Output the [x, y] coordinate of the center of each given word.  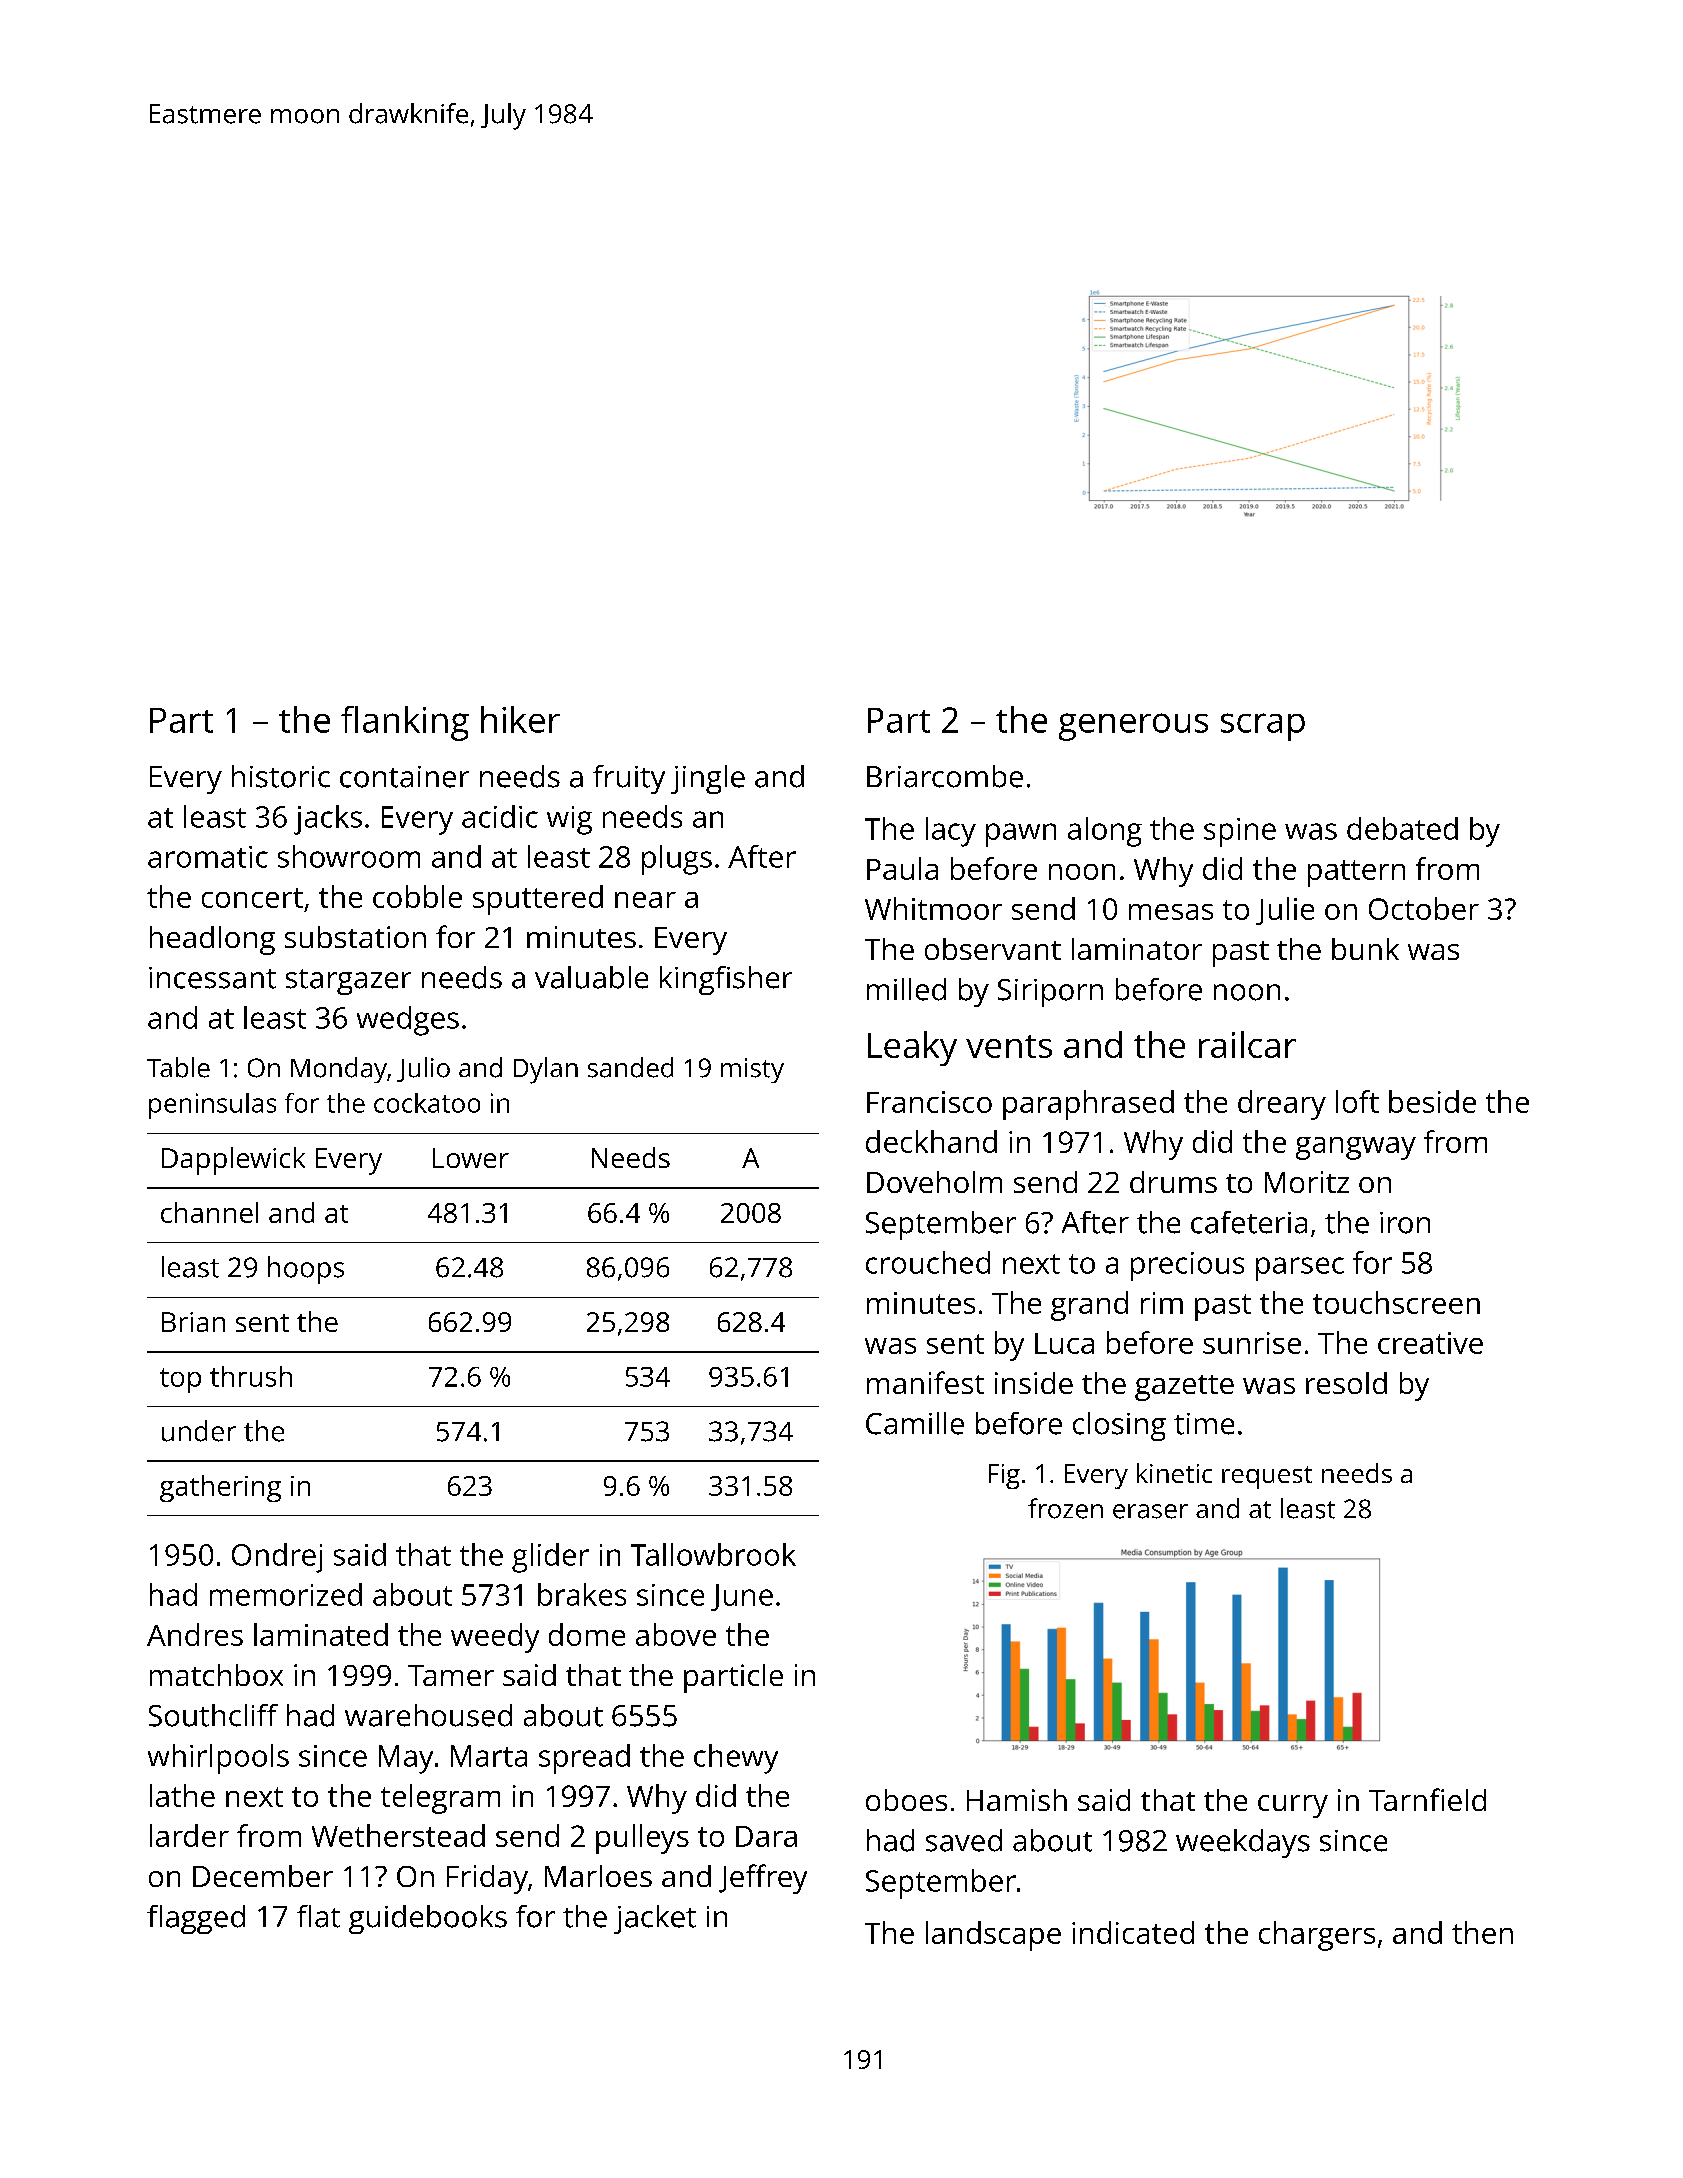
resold [1346, 1383]
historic [281, 776]
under [199, 1431]
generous [1133, 727]
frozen [1065, 1508]
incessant [212, 978]
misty [752, 1070]
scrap [1263, 727]
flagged [196, 1919]
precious [1187, 1266]
